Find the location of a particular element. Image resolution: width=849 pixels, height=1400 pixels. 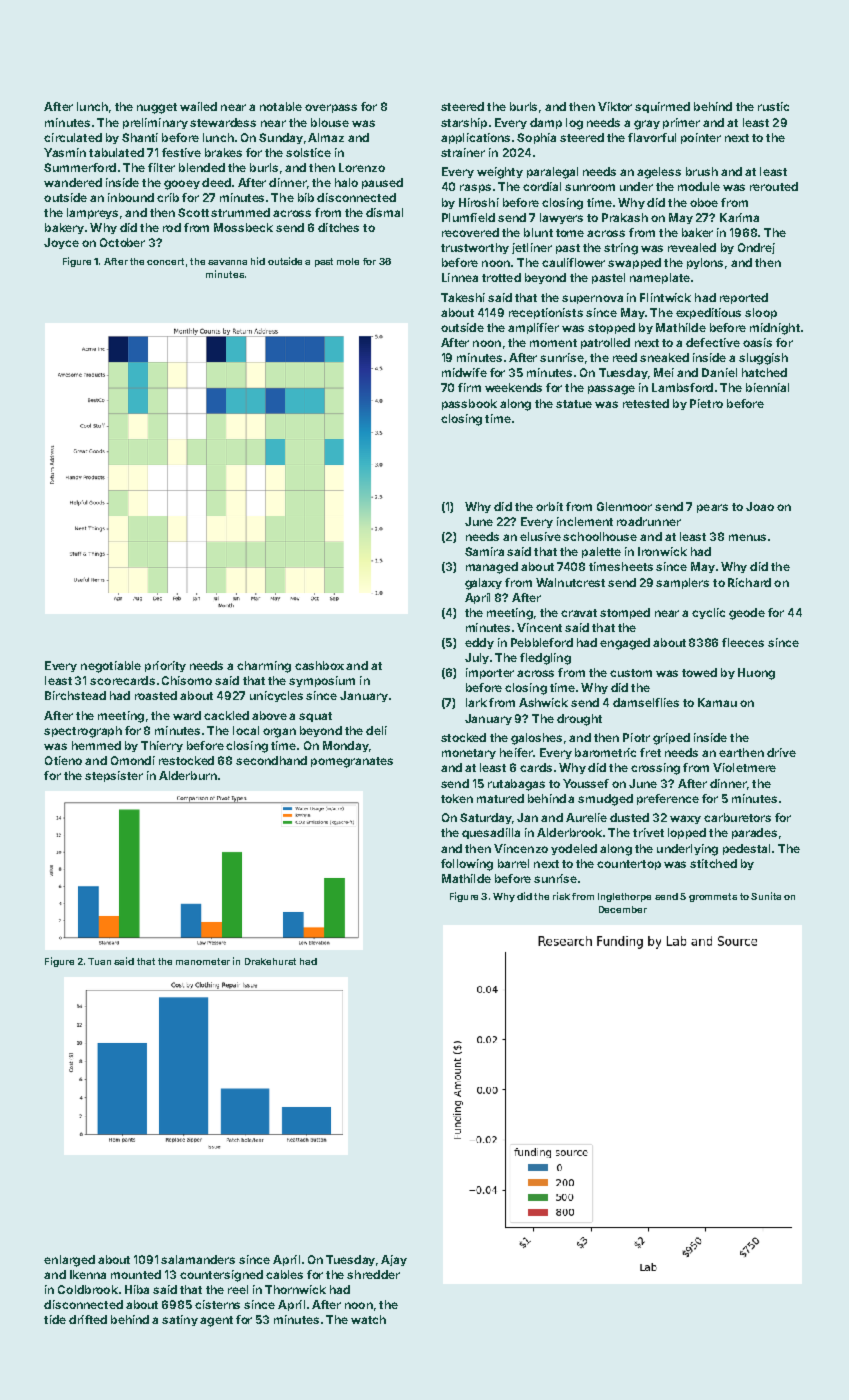

following is located at coordinates (467, 865).
